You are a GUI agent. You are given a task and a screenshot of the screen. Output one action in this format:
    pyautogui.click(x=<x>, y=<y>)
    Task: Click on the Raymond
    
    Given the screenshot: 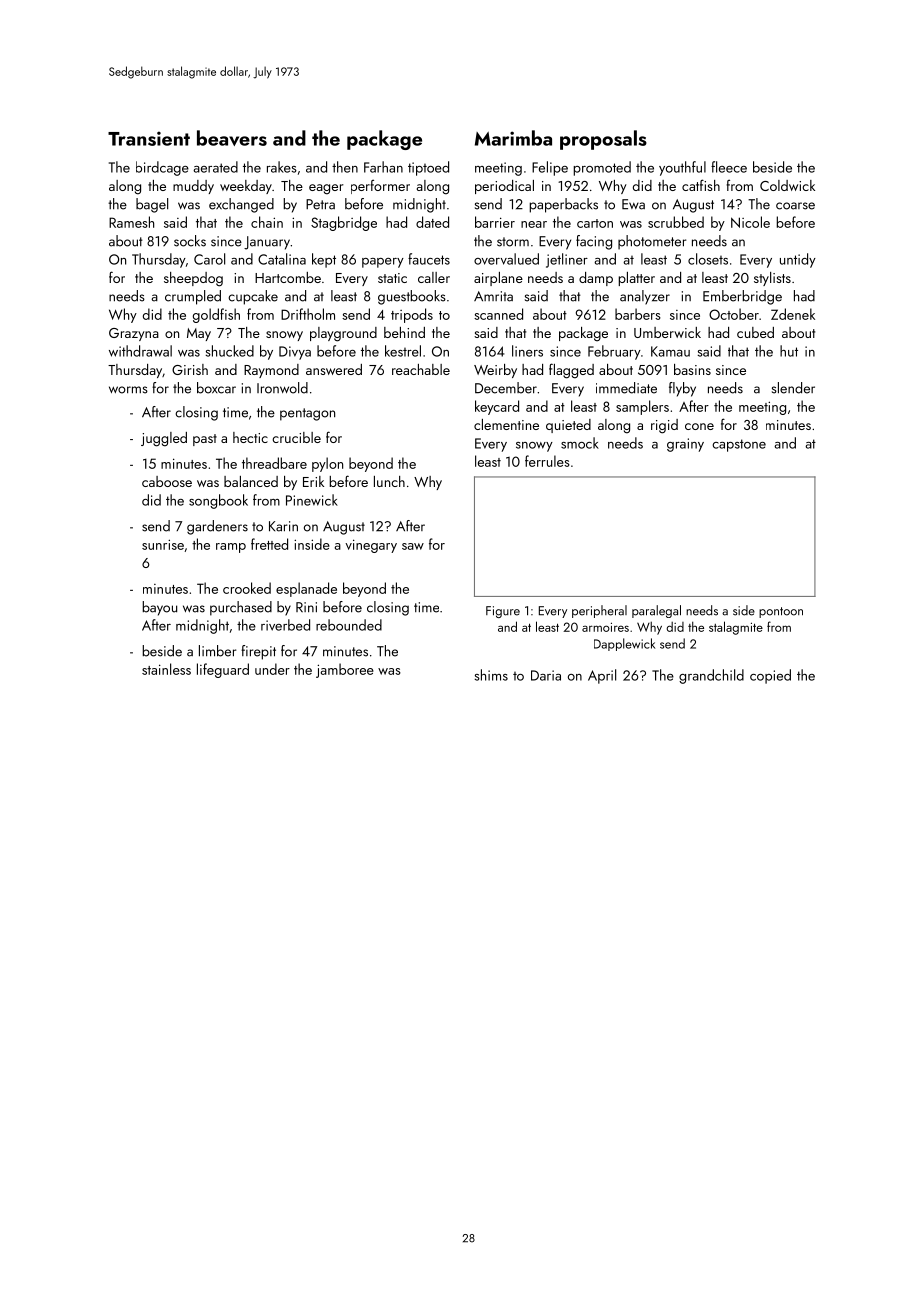 What is the action you would take?
    pyautogui.click(x=271, y=371)
